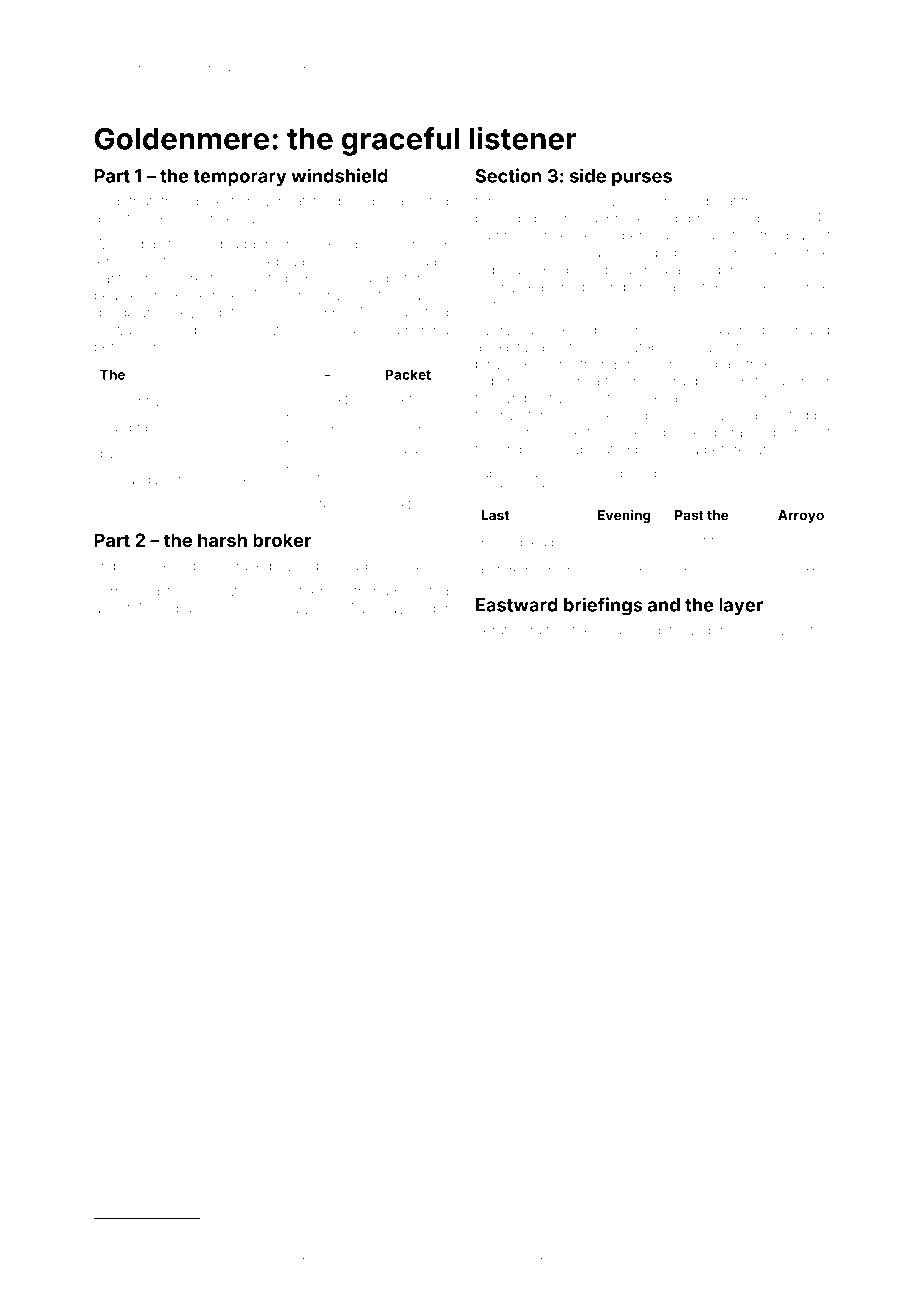 The width and height of the screenshot is (924, 1308). Describe the element at coordinates (779, 415) in the screenshot. I see `allocated` at that location.
